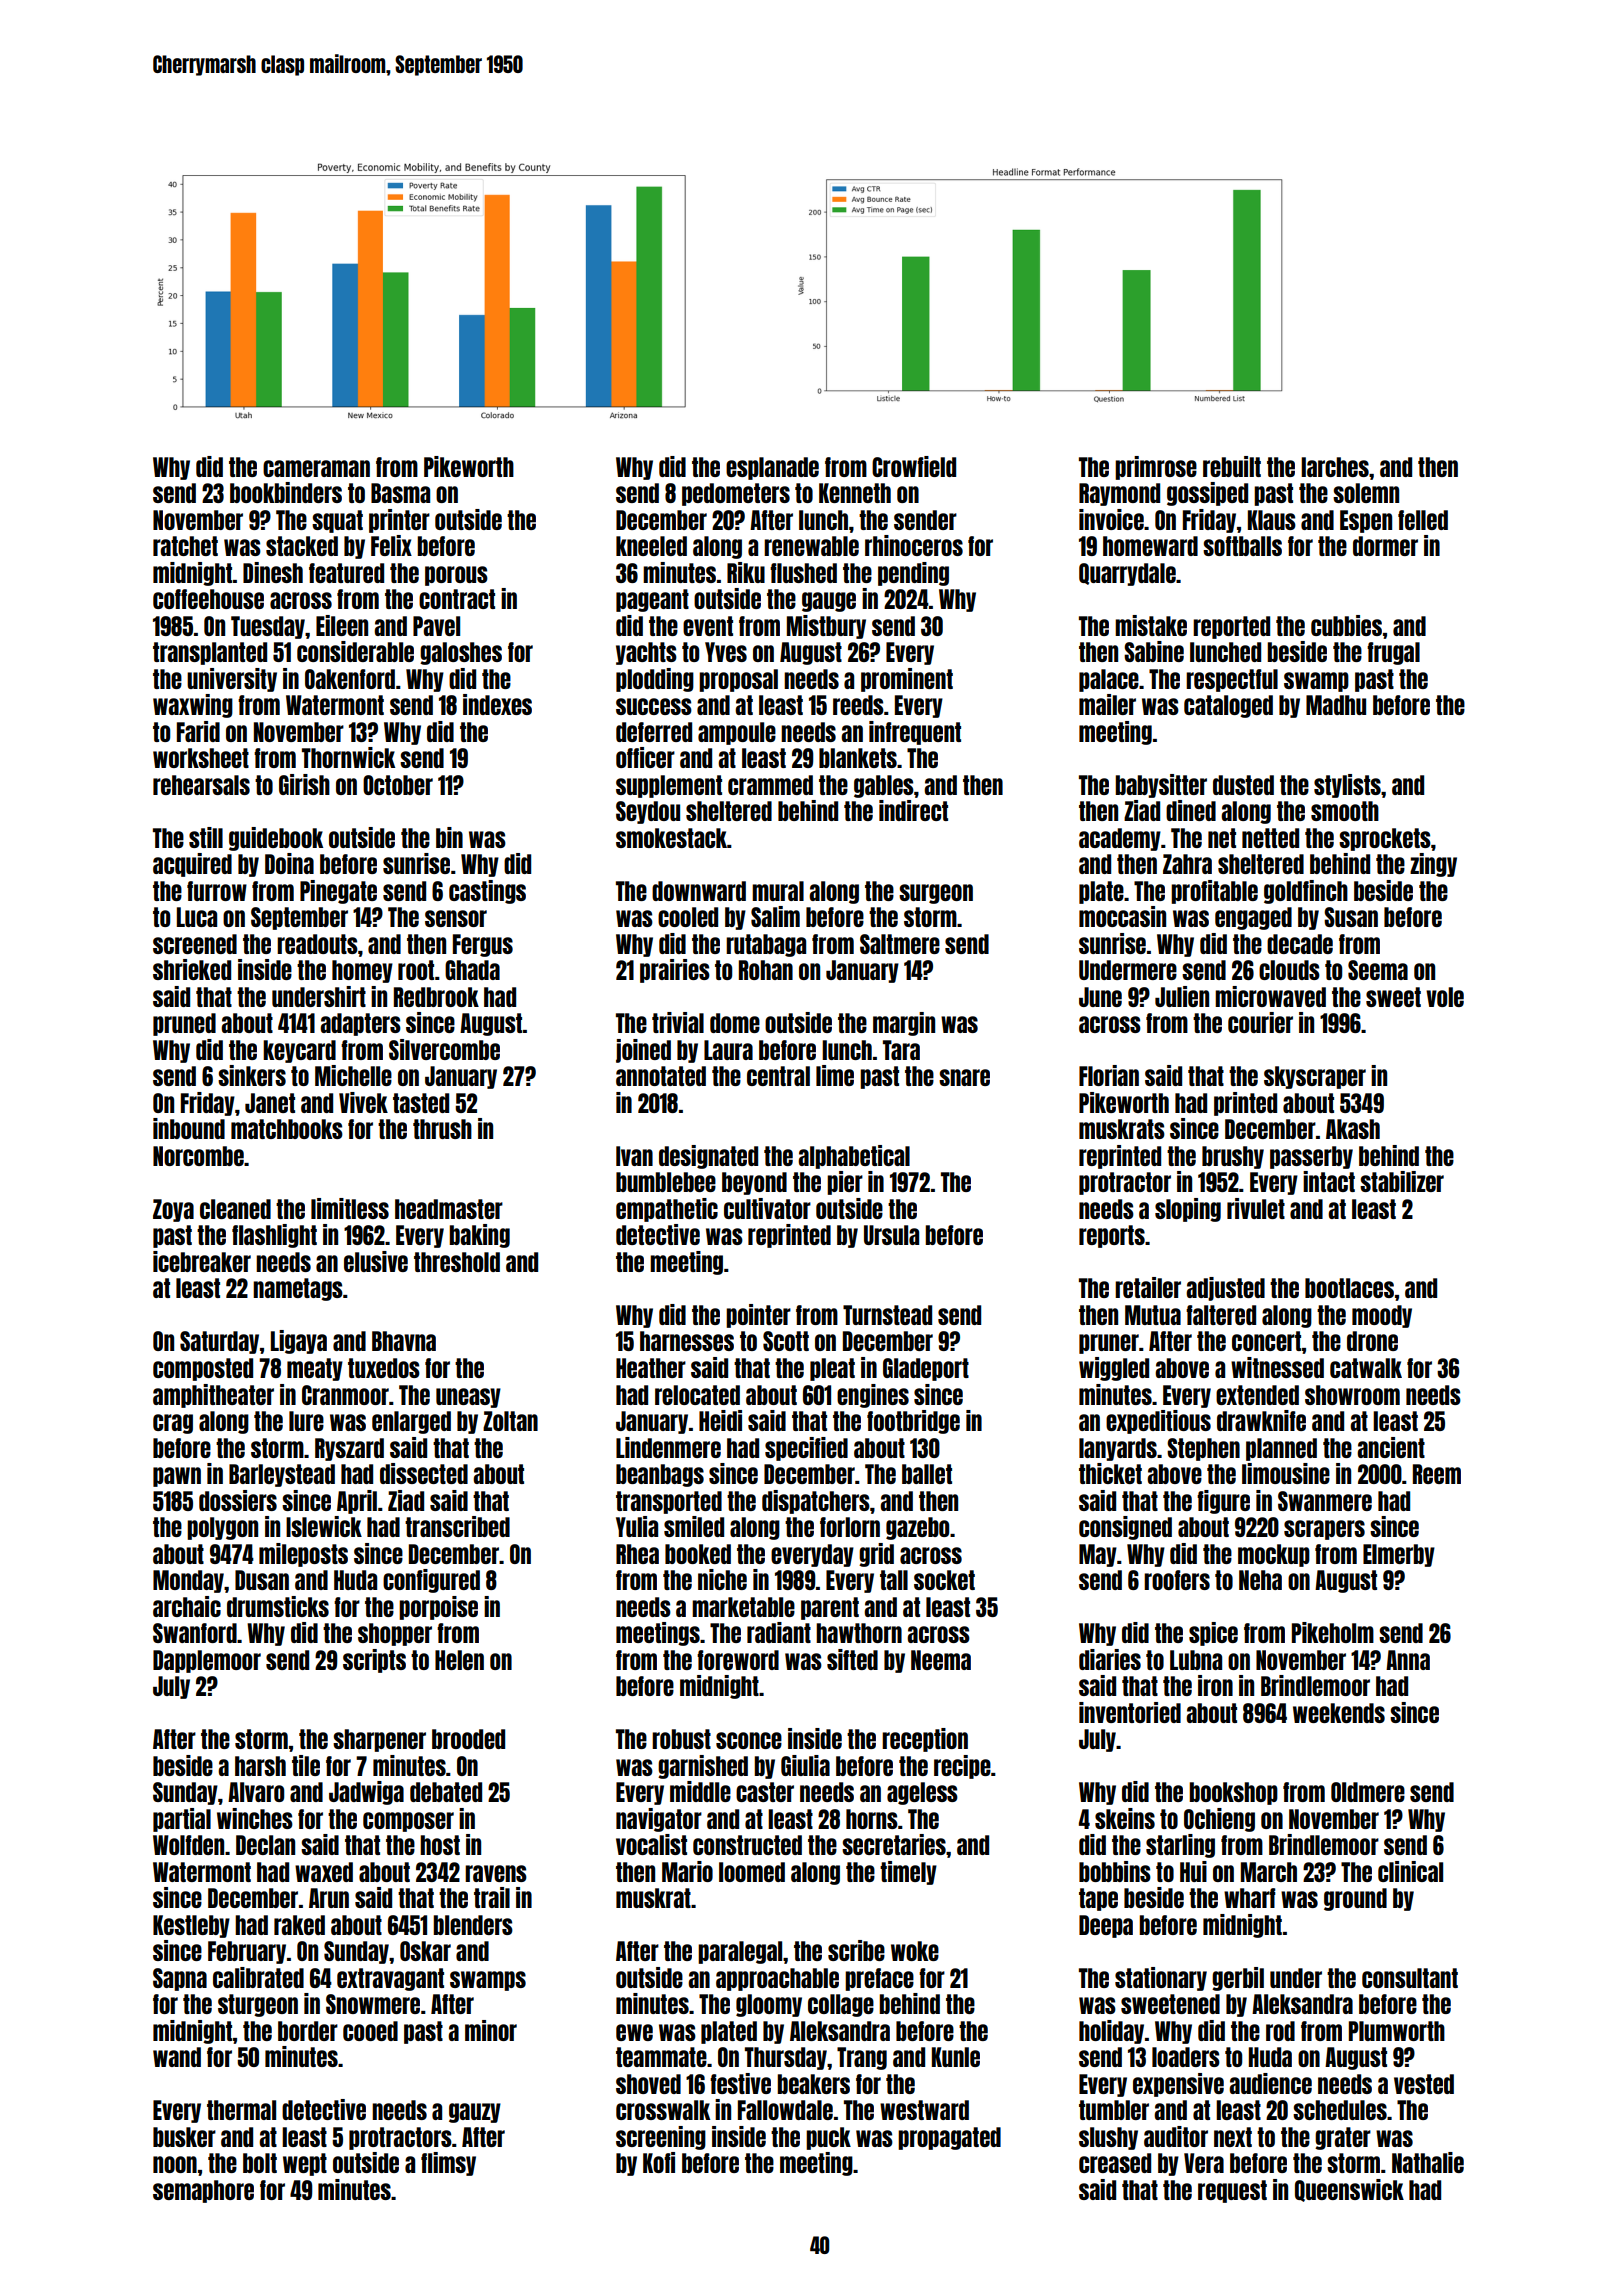 The image size is (1620, 2292). What do you see at coordinates (841, 2005) in the page?
I see `collage` at bounding box center [841, 2005].
